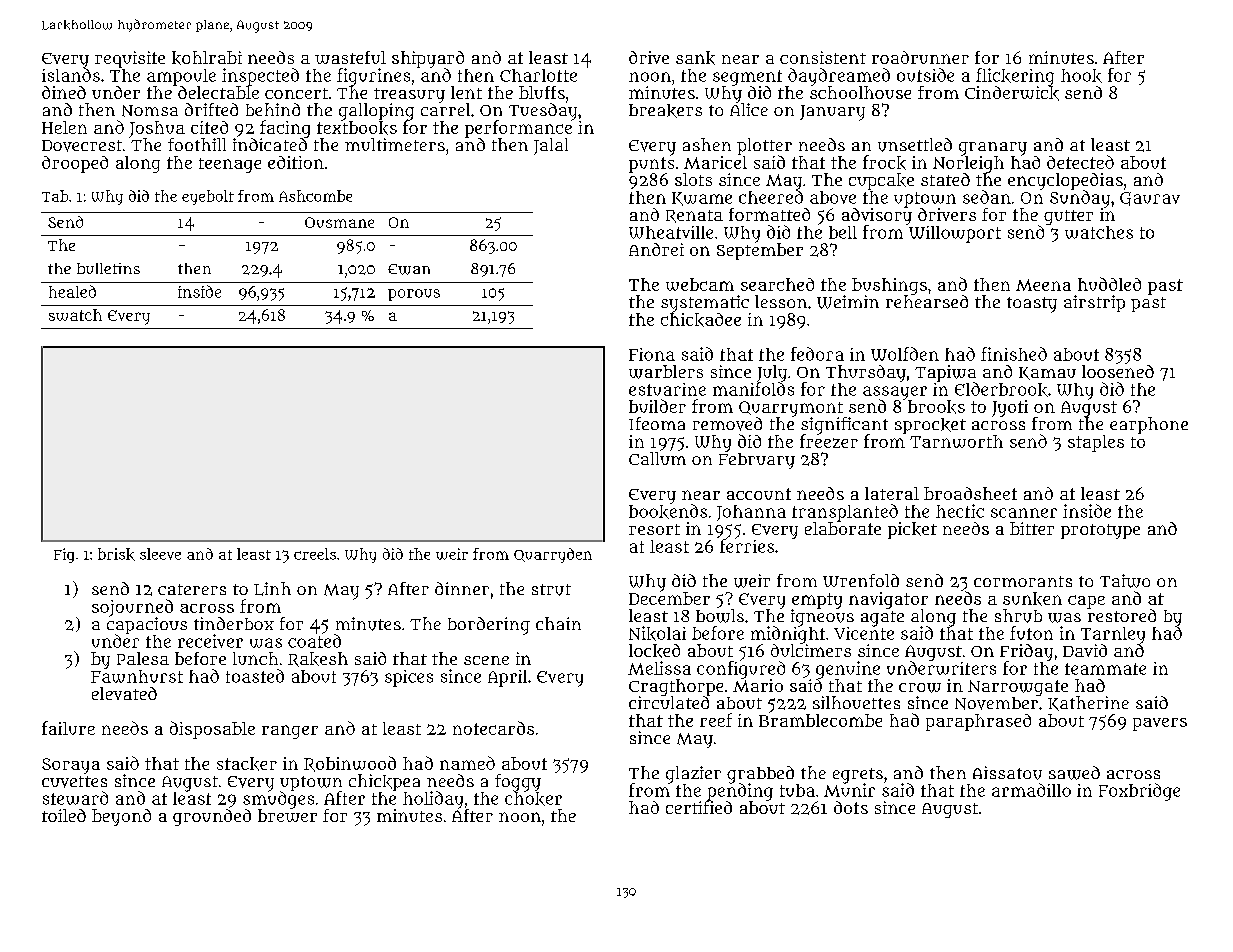 The width and height of the document is (1233, 952). Describe the element at coordinates (851, 807) in the document. I see `dots` at that location.
